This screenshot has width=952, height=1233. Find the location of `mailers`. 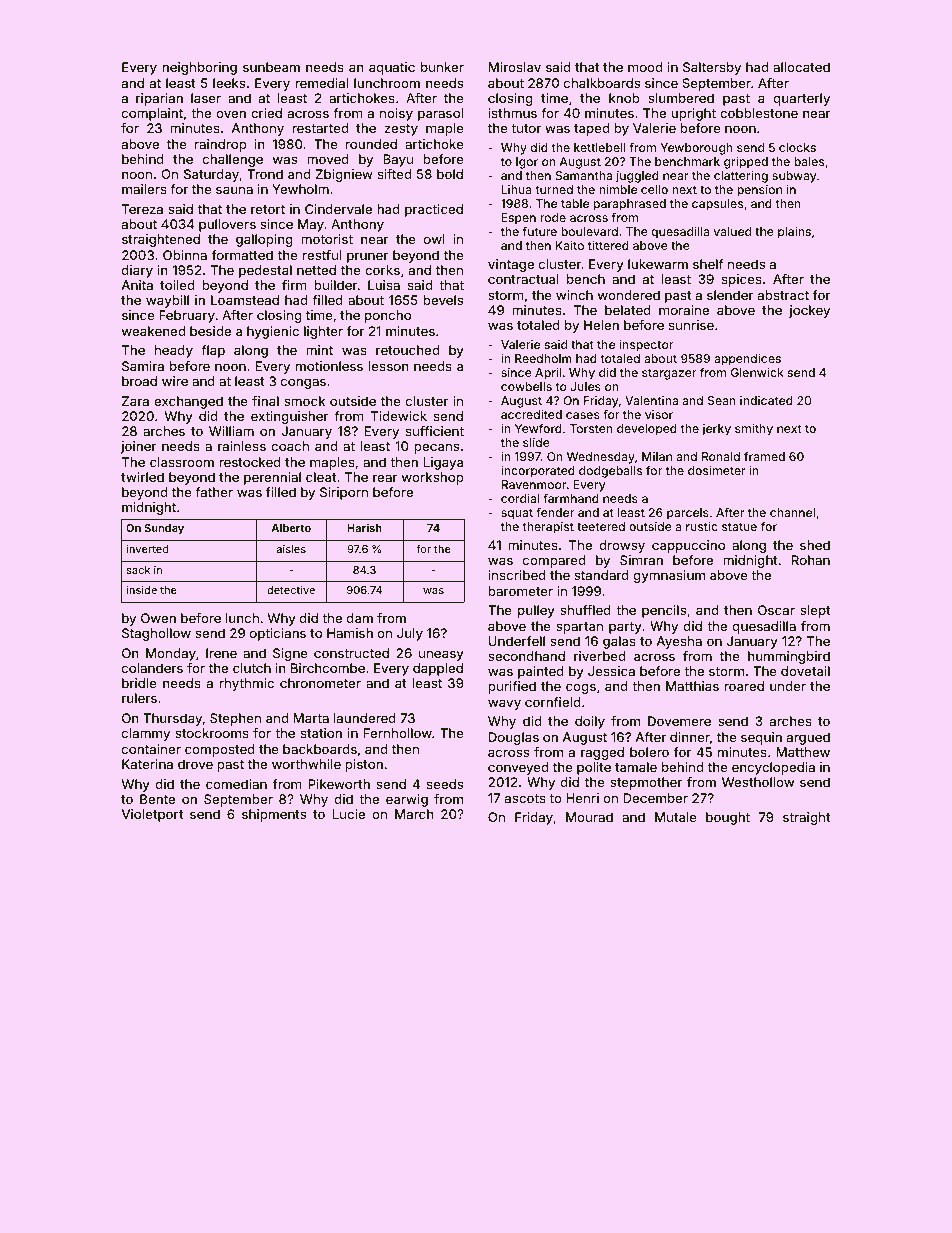

mailers is located at coordinates (144, 189).
